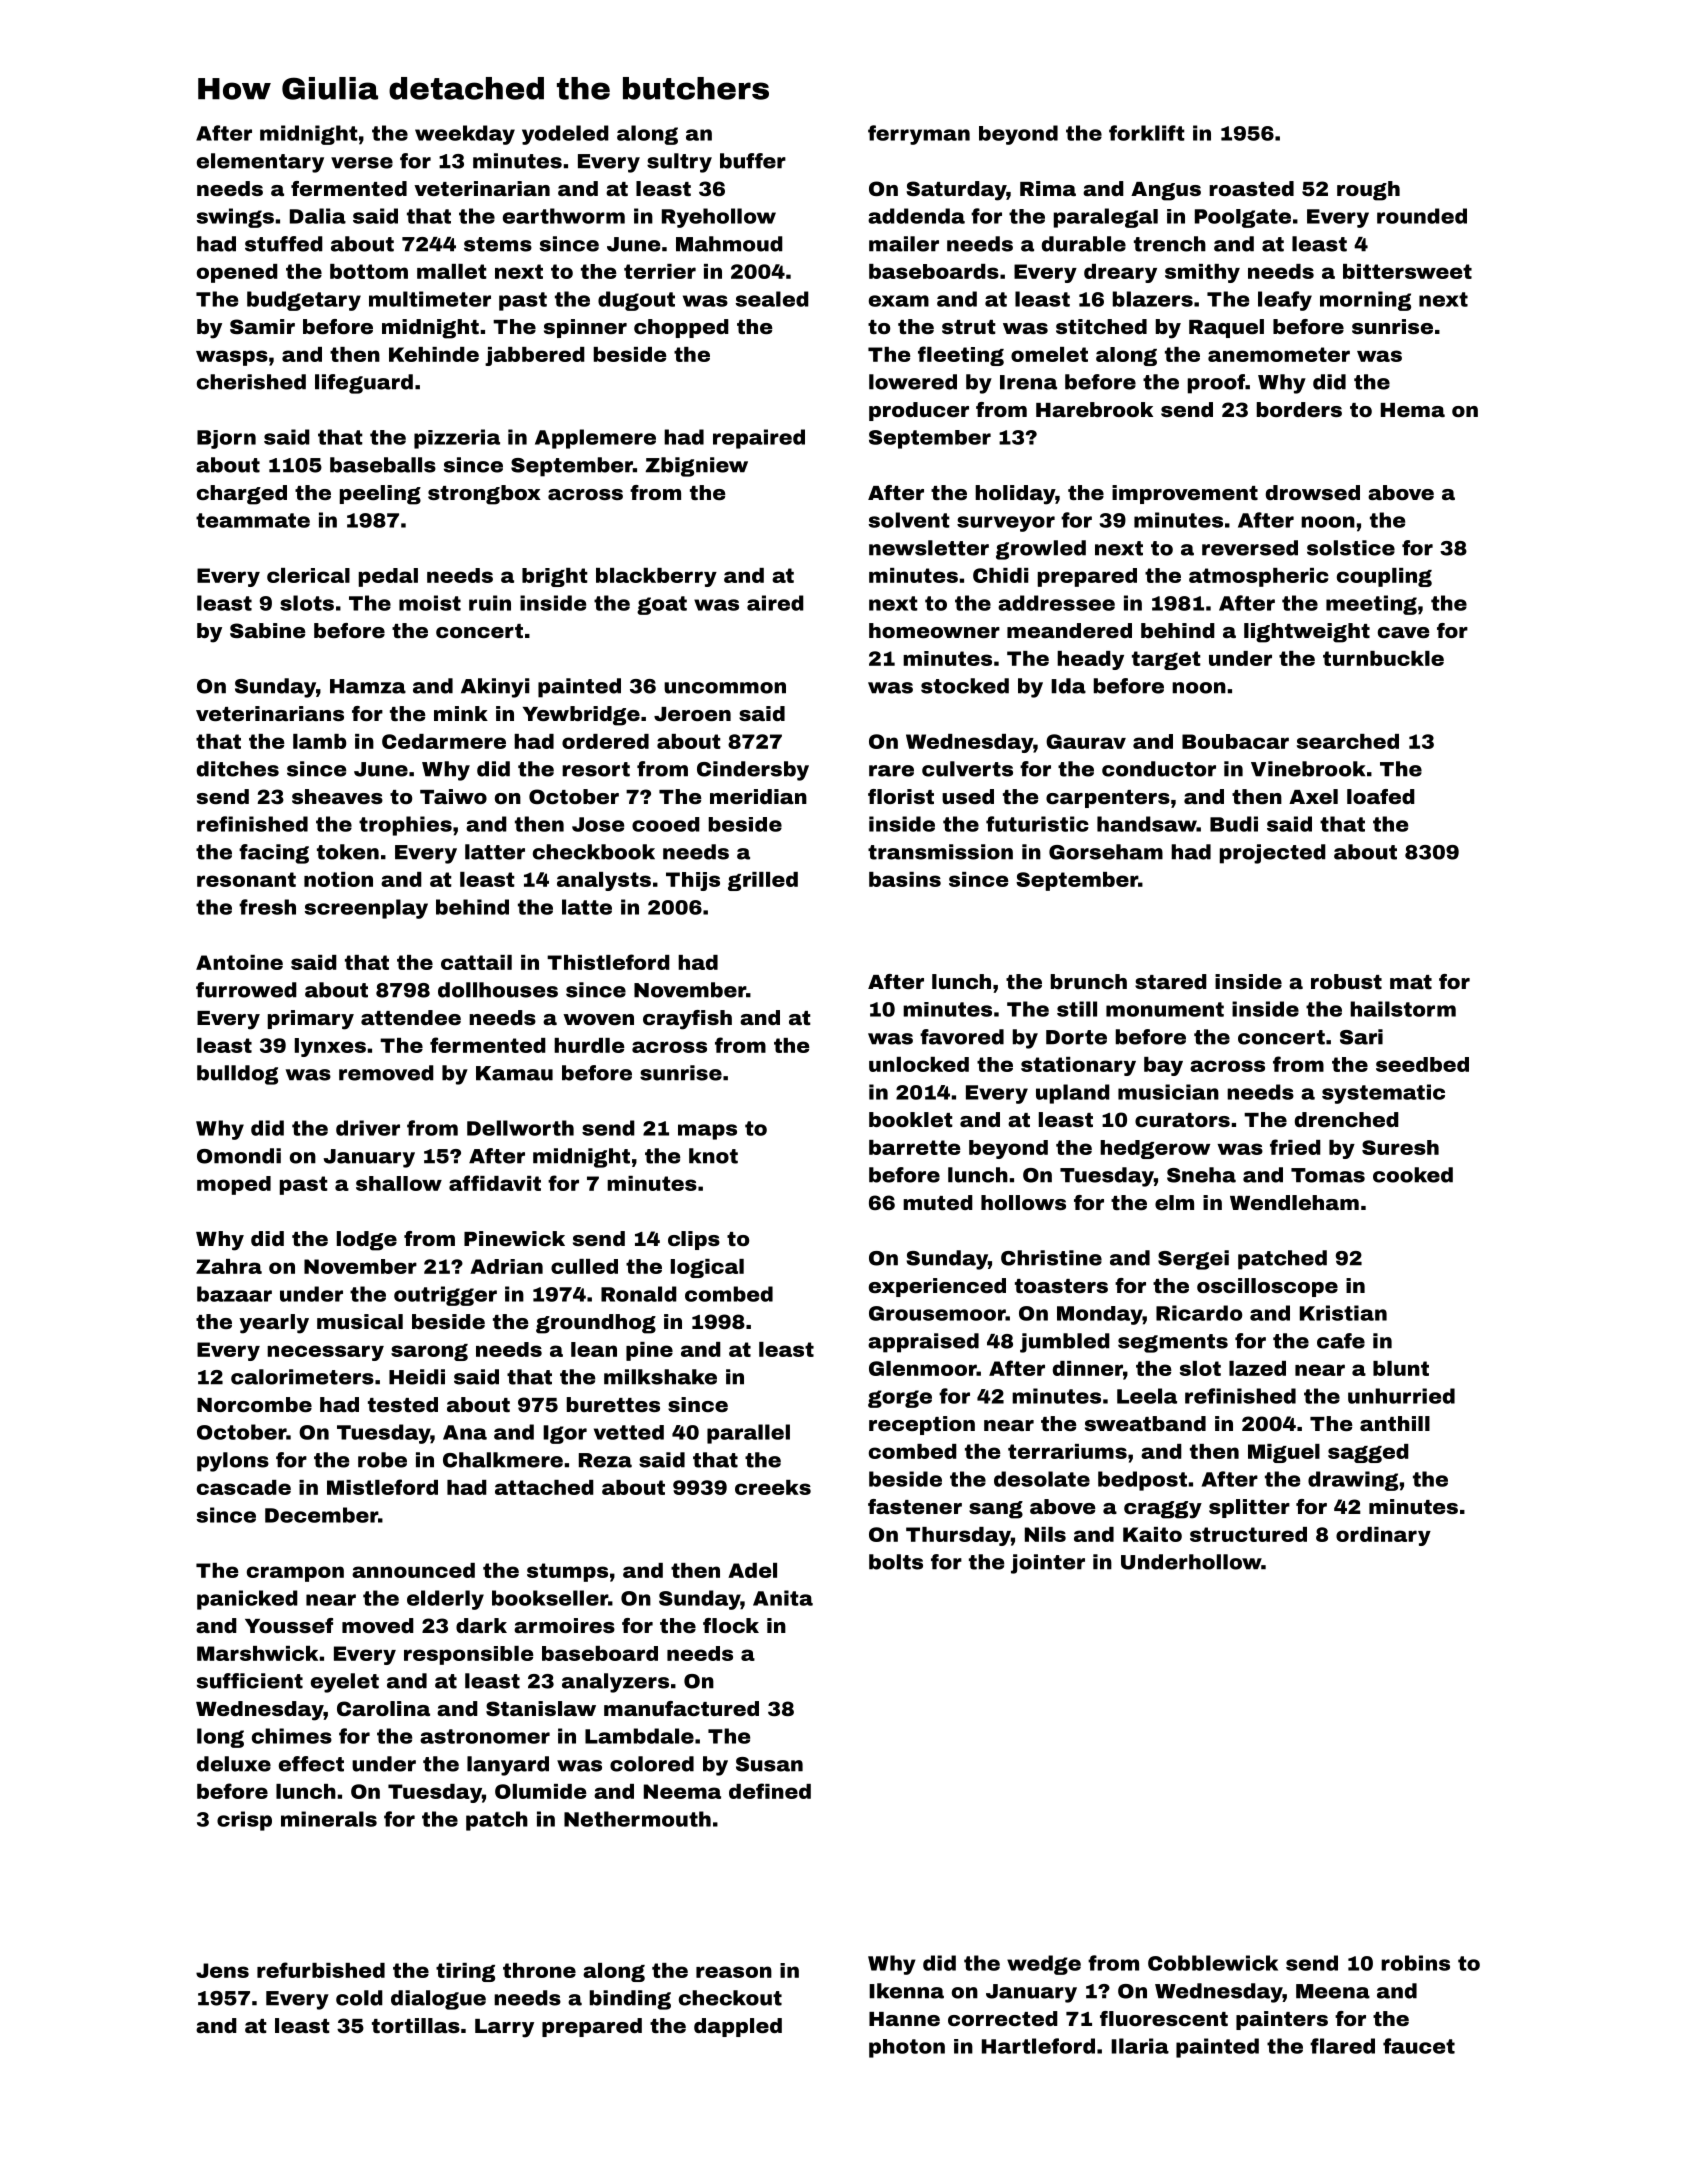  What do you see at coordinates (905, 879) in the screenshot?
I see `basins` at bounding box center [905, 879].
